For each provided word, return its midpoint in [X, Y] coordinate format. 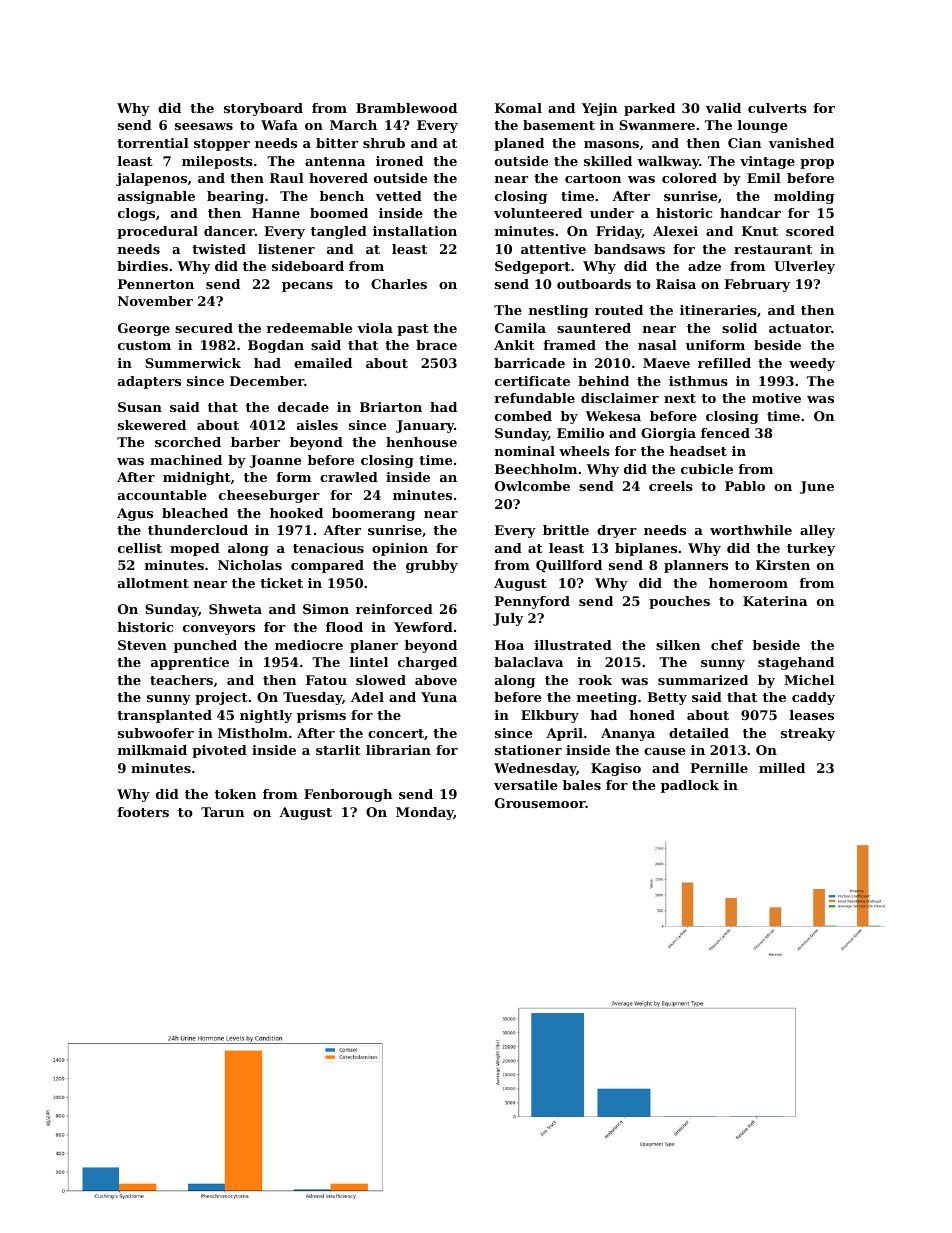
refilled [724, 363]
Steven [142, 645]
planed [519, 144]
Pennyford [532, 602]
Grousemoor [540, 803]
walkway [668, 162]
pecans [307, 287]
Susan [140, 407]
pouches [679, 602]
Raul [287, 178]
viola [375, 328]
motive [776, 398]
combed [523, 416]
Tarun [222, 812]
